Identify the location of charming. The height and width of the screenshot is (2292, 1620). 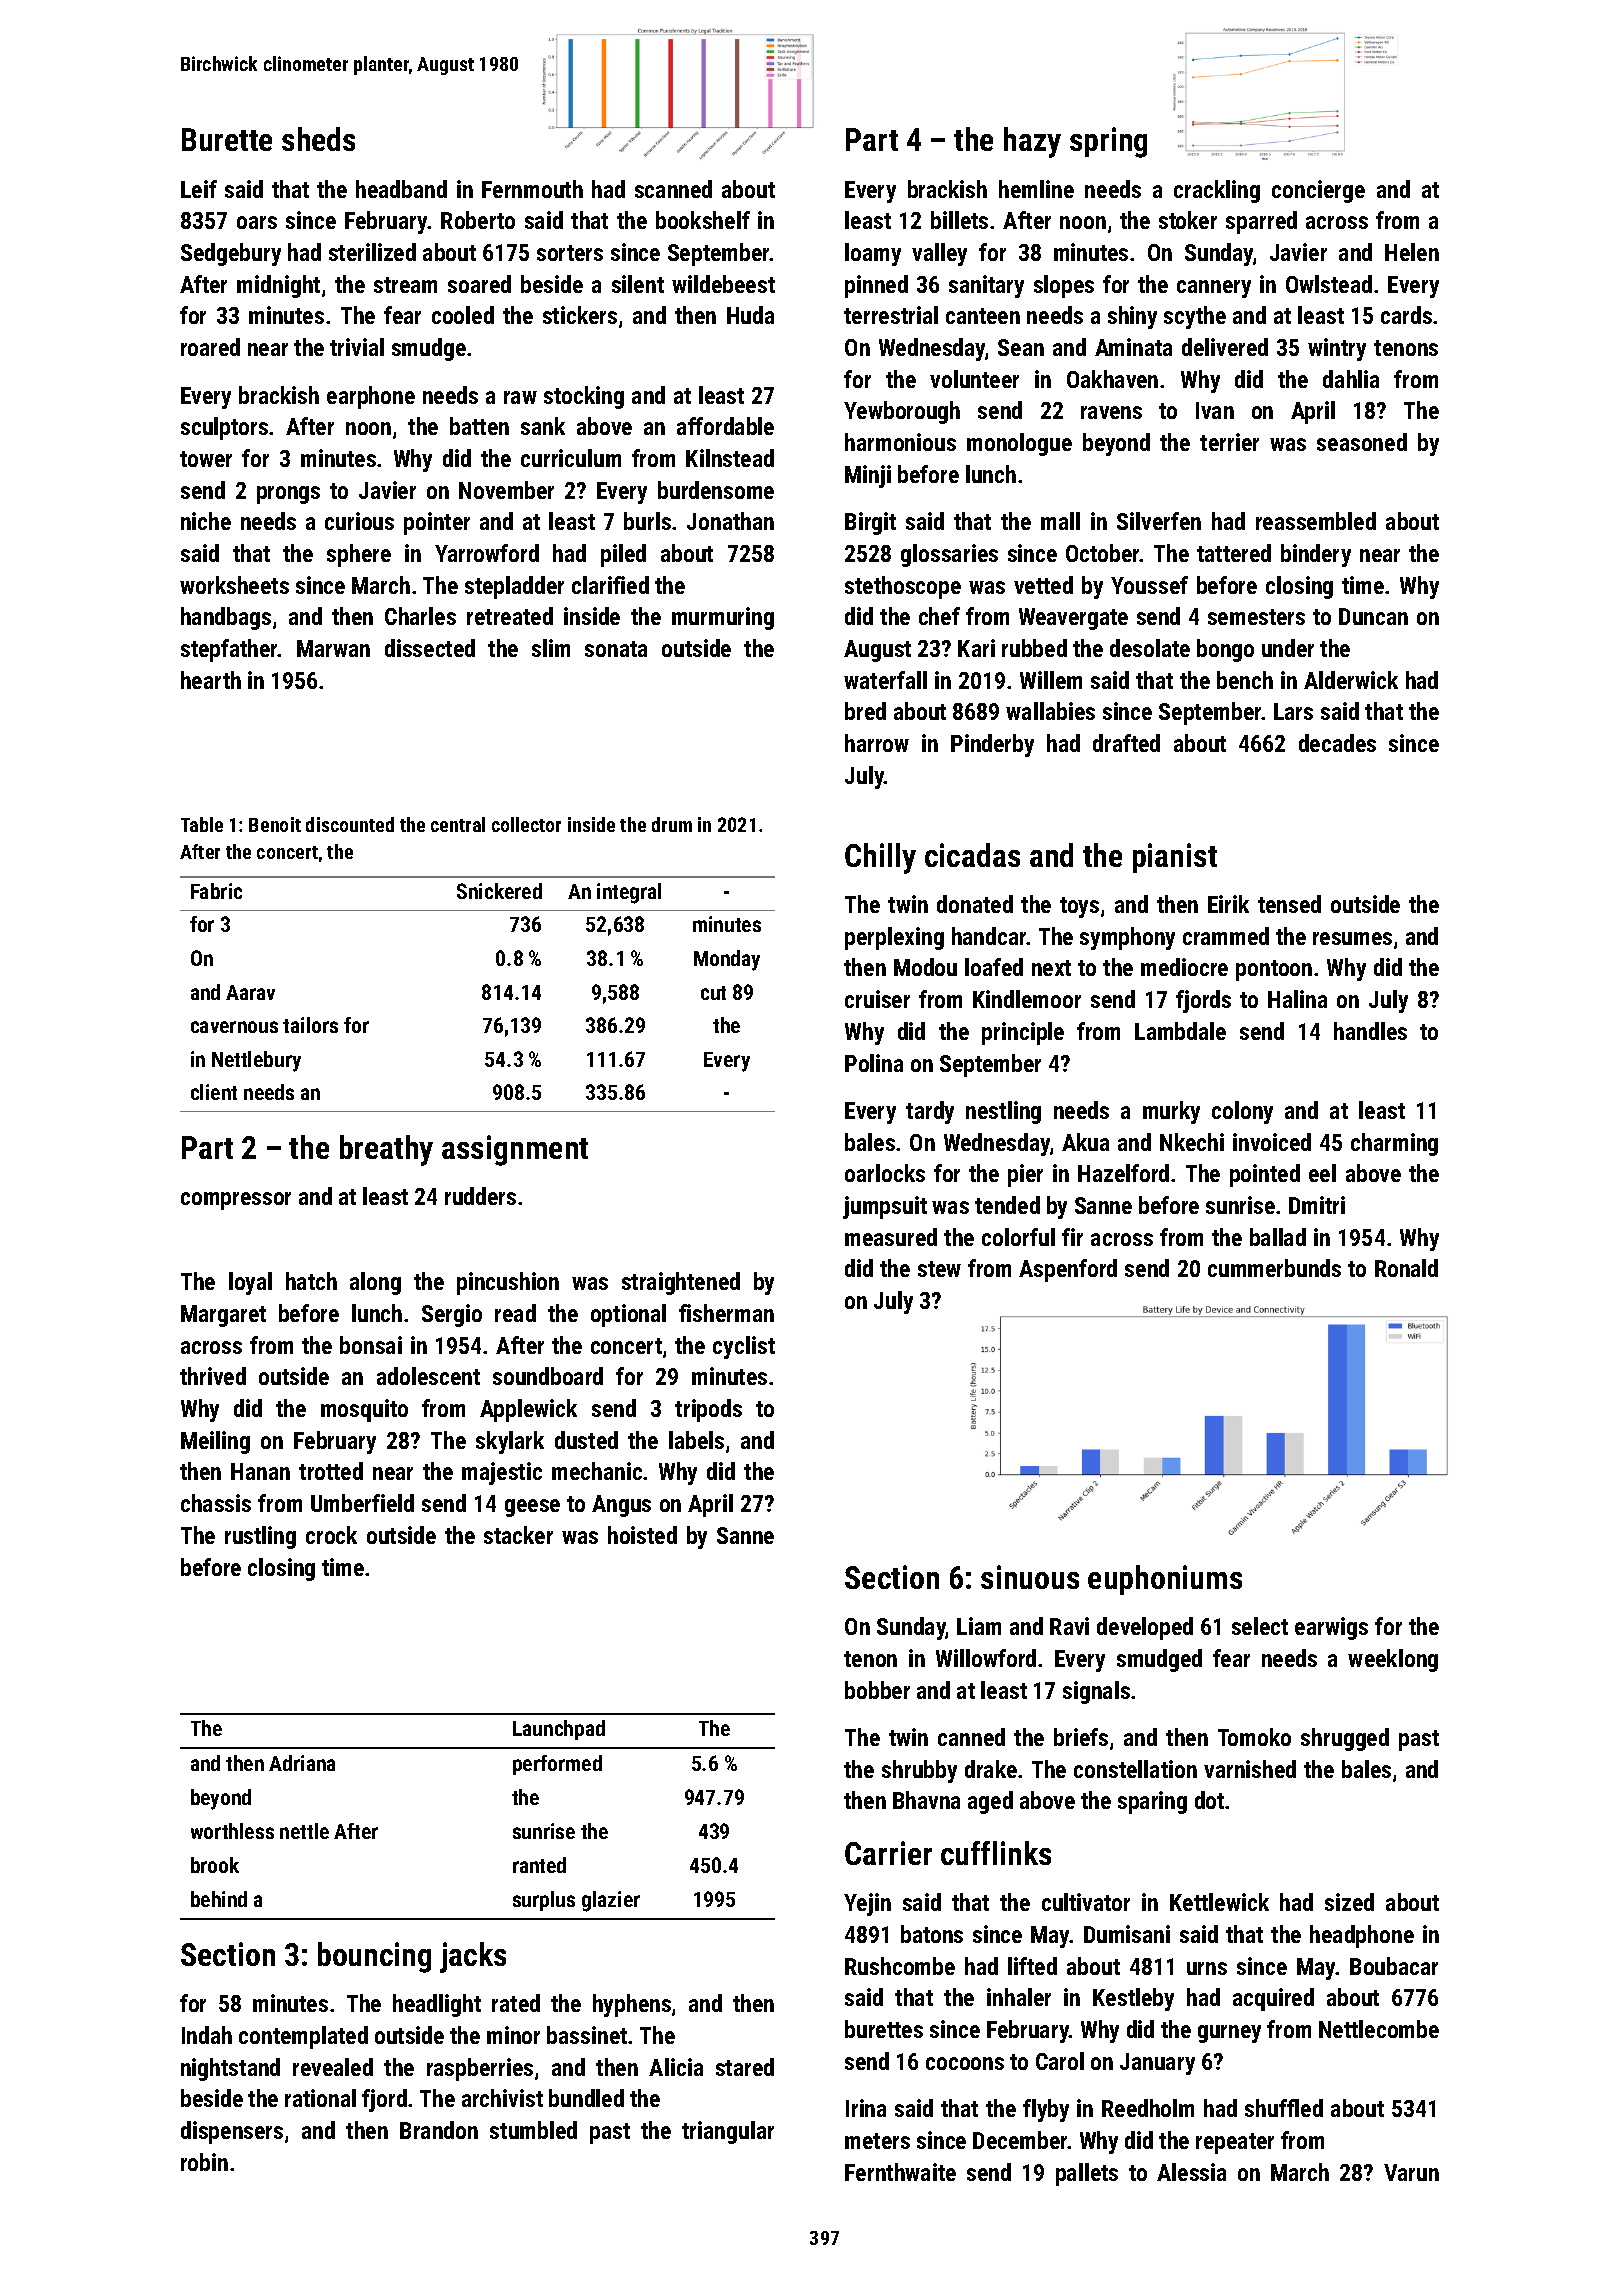
(1394, 1144).
